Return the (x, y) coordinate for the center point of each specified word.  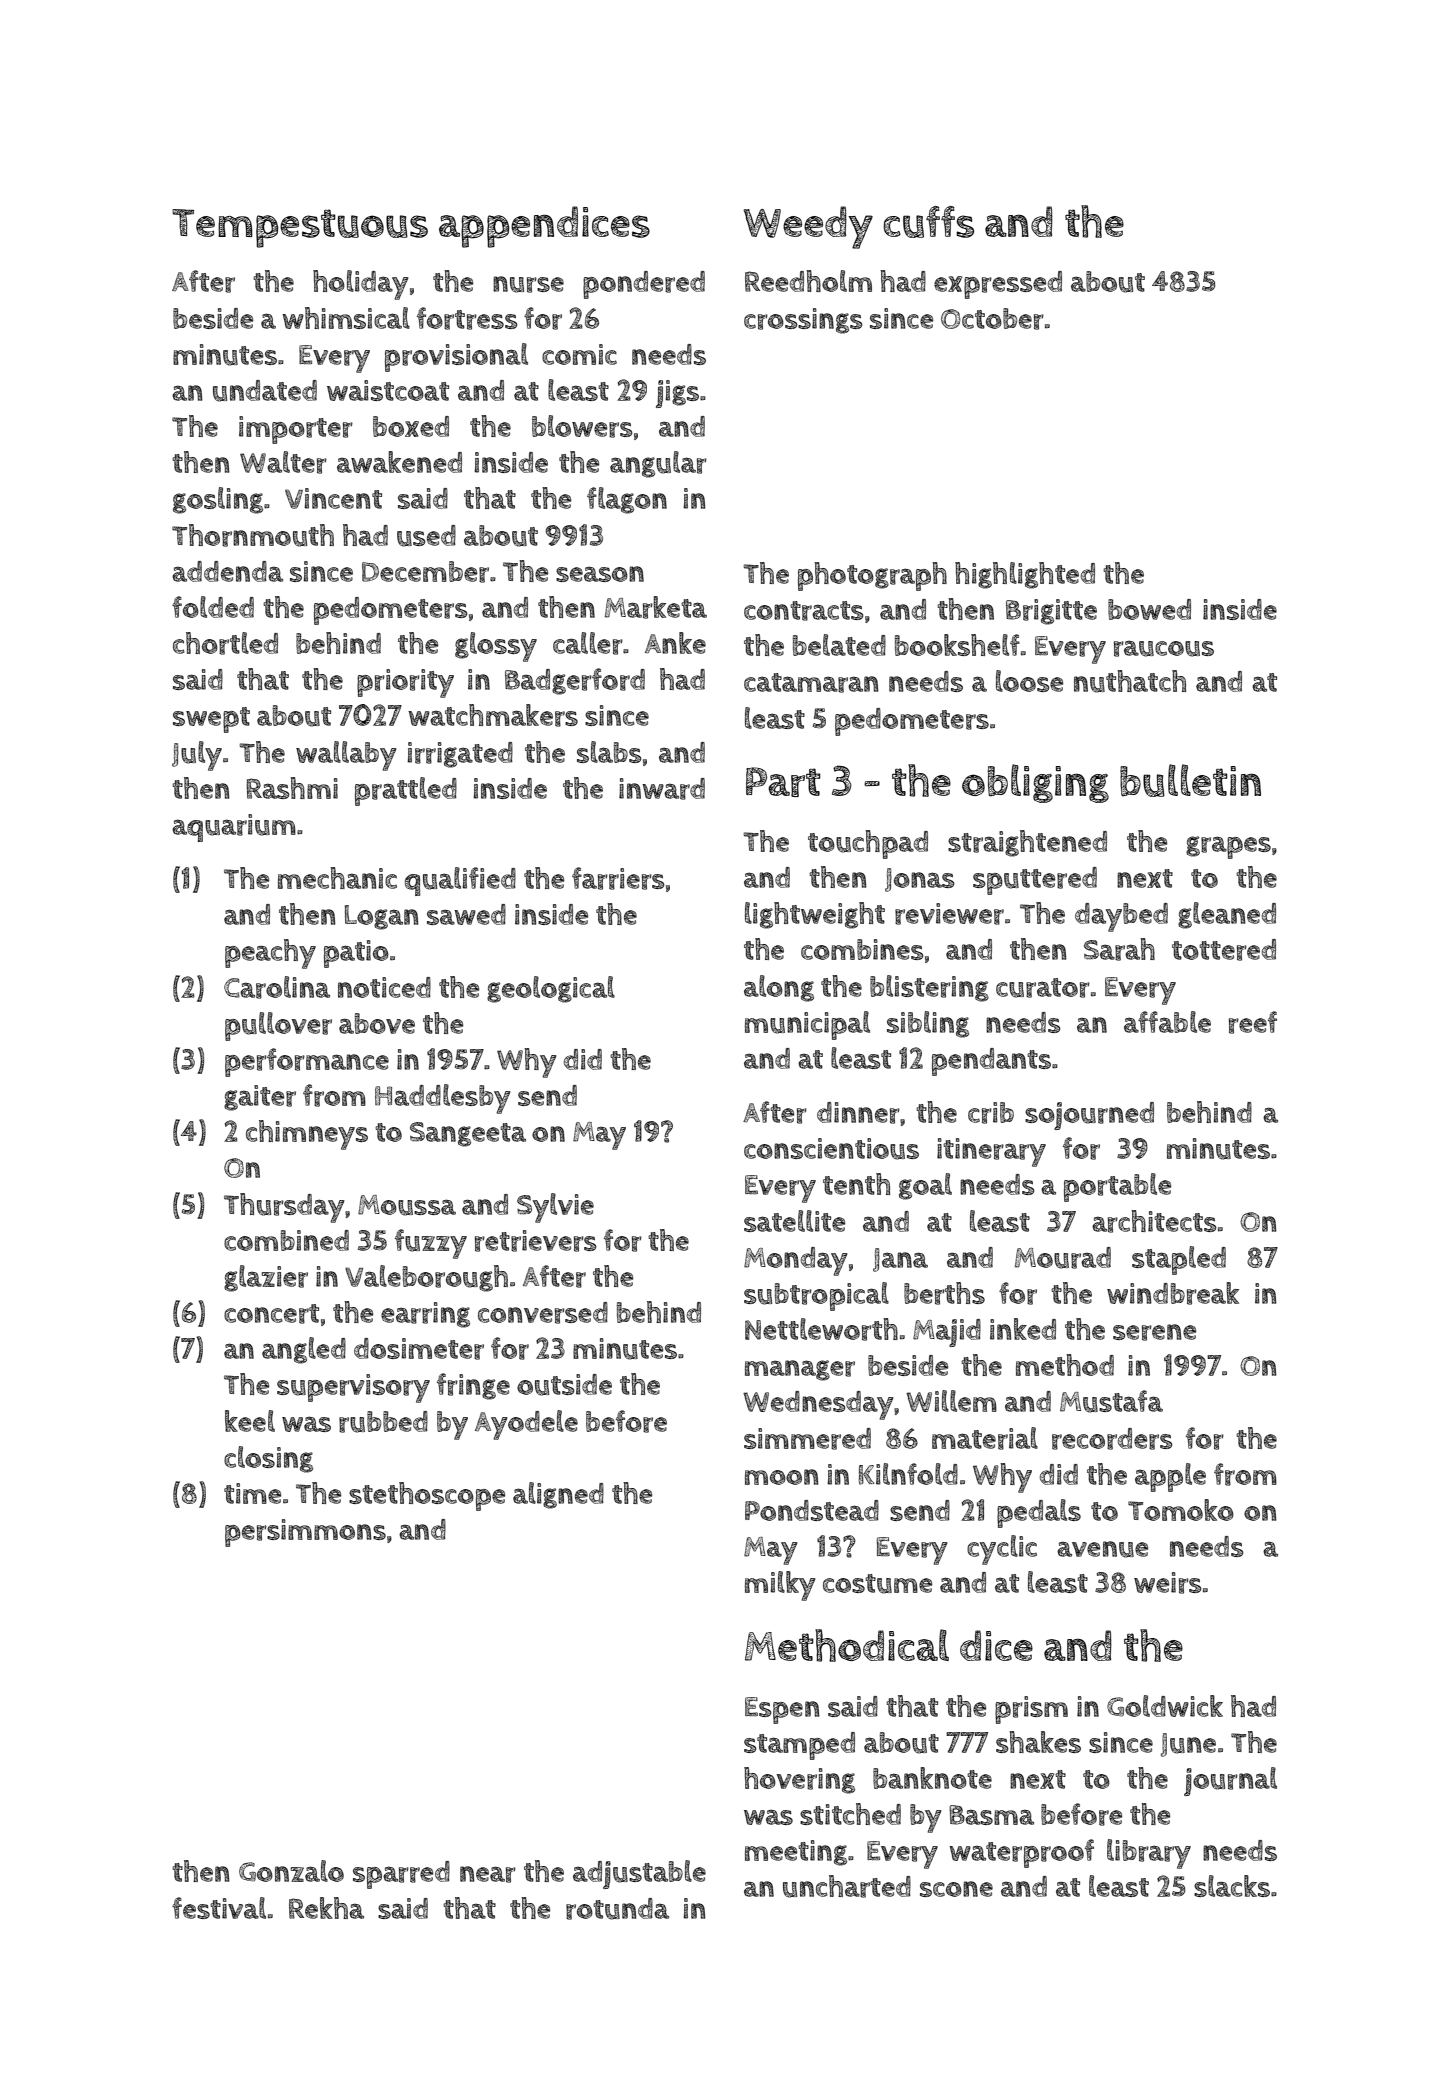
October (992, 319)
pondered (644, 285)
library (1149, 1854)
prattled (406, 791)
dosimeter (419, 1349)
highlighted (1025, 575)
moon (782, 1477)
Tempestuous (300, 228)
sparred (401, 1875)
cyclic (1002, 1550)
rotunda (617, 1909)
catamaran (811, 683)
